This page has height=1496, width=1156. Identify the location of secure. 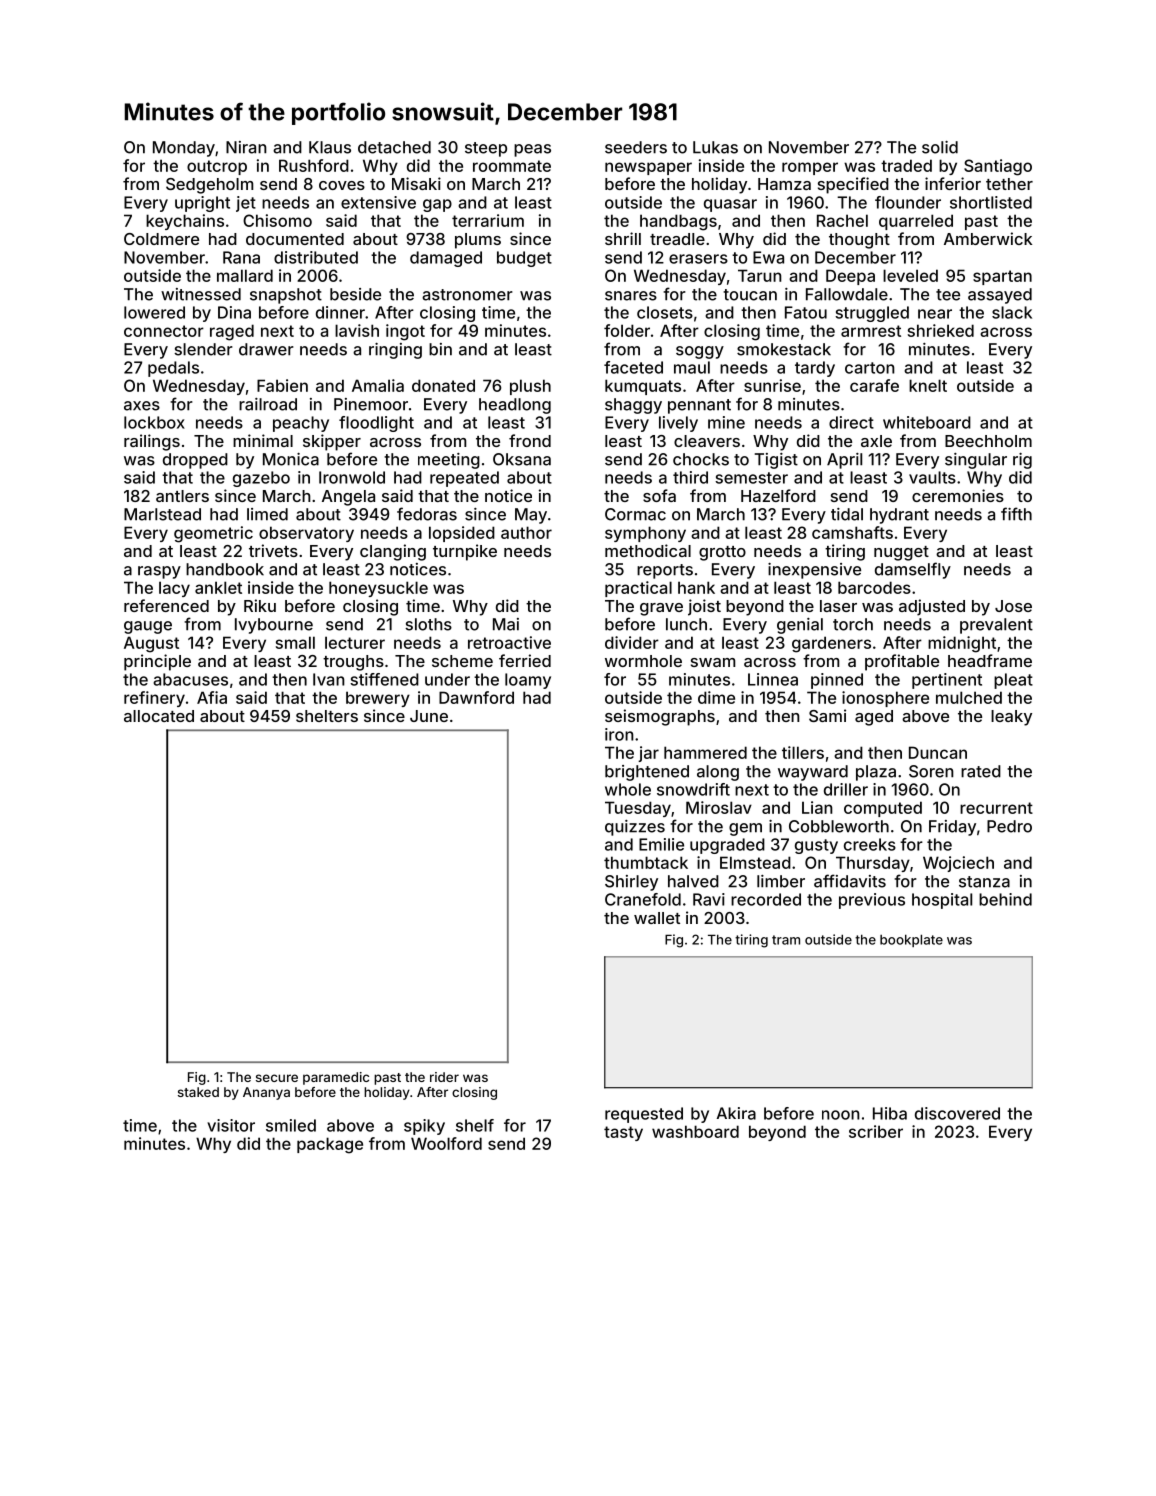
(277, 1078).
